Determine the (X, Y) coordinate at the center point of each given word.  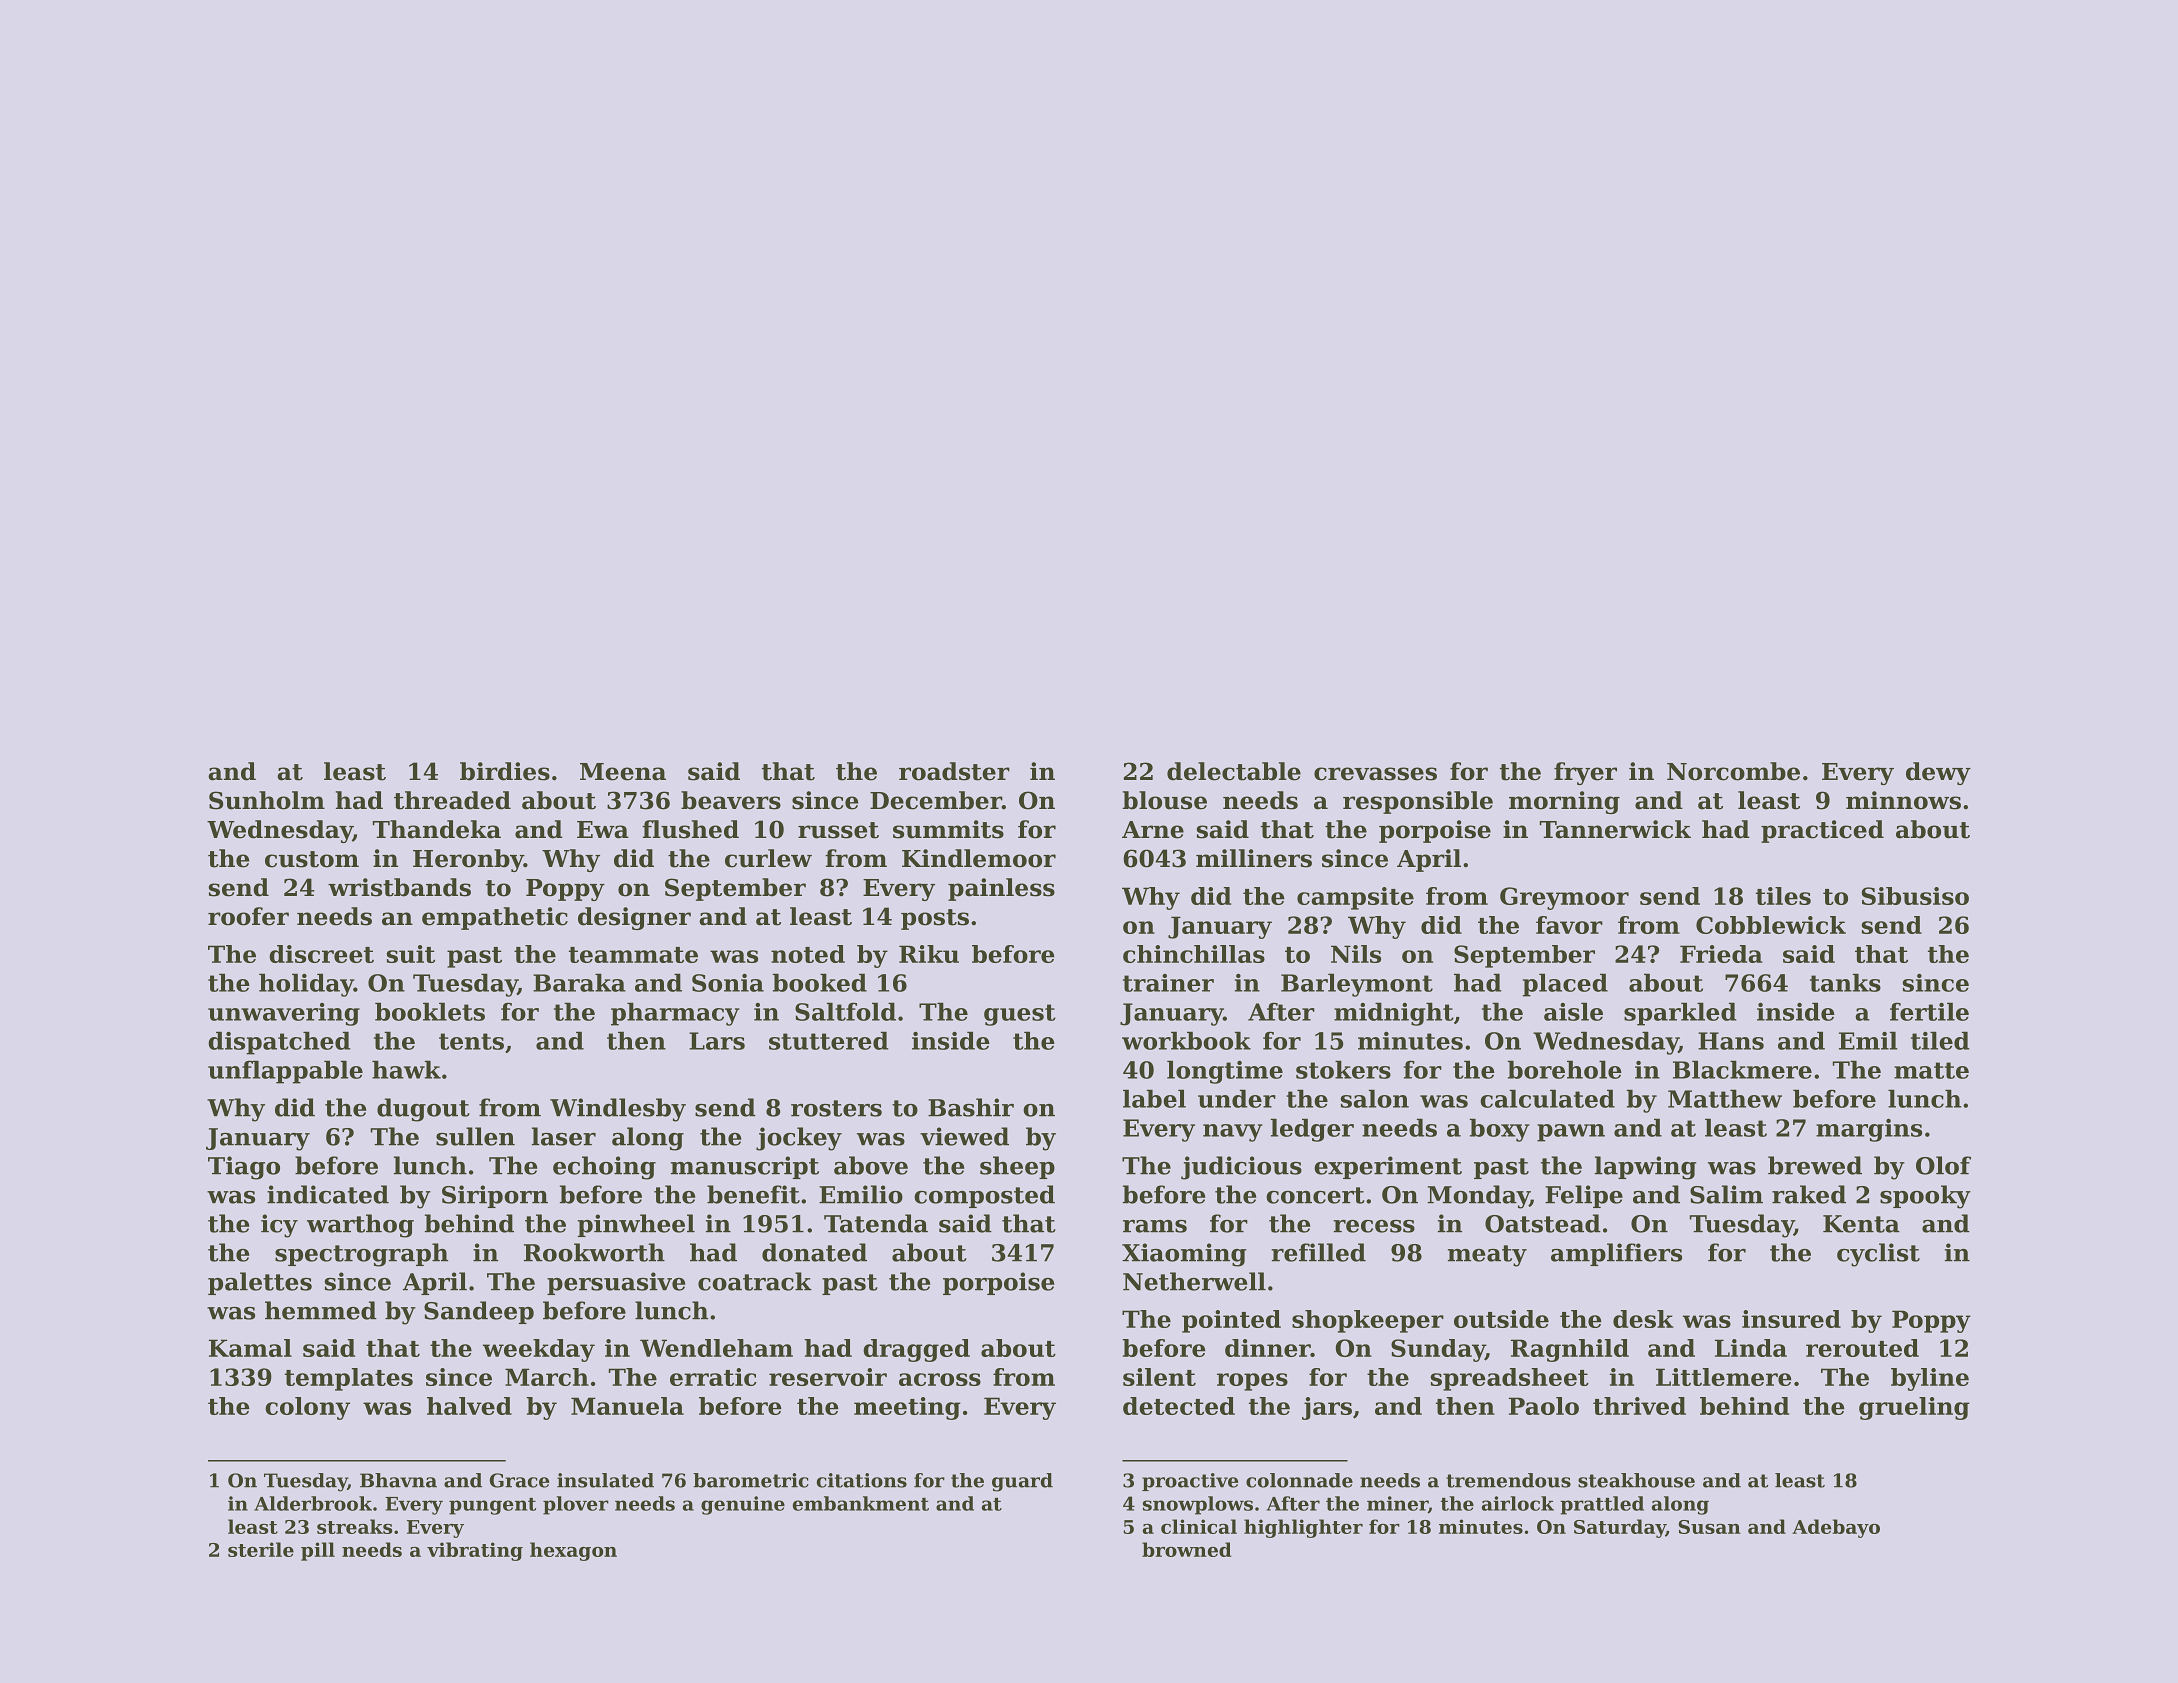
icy (279, 1226)
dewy (1938, 773)
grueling (1914, 1408)
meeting (907, 1408)
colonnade (1299, 1480)
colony (307, 1408)
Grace (519, 1480)
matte (1931, 1070)
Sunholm (267, 800)
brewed (1815, 1165)
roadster (954, 771)
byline (1930, 1379)
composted (984, 1196)
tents (471, 1041)
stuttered (829, 1040)
